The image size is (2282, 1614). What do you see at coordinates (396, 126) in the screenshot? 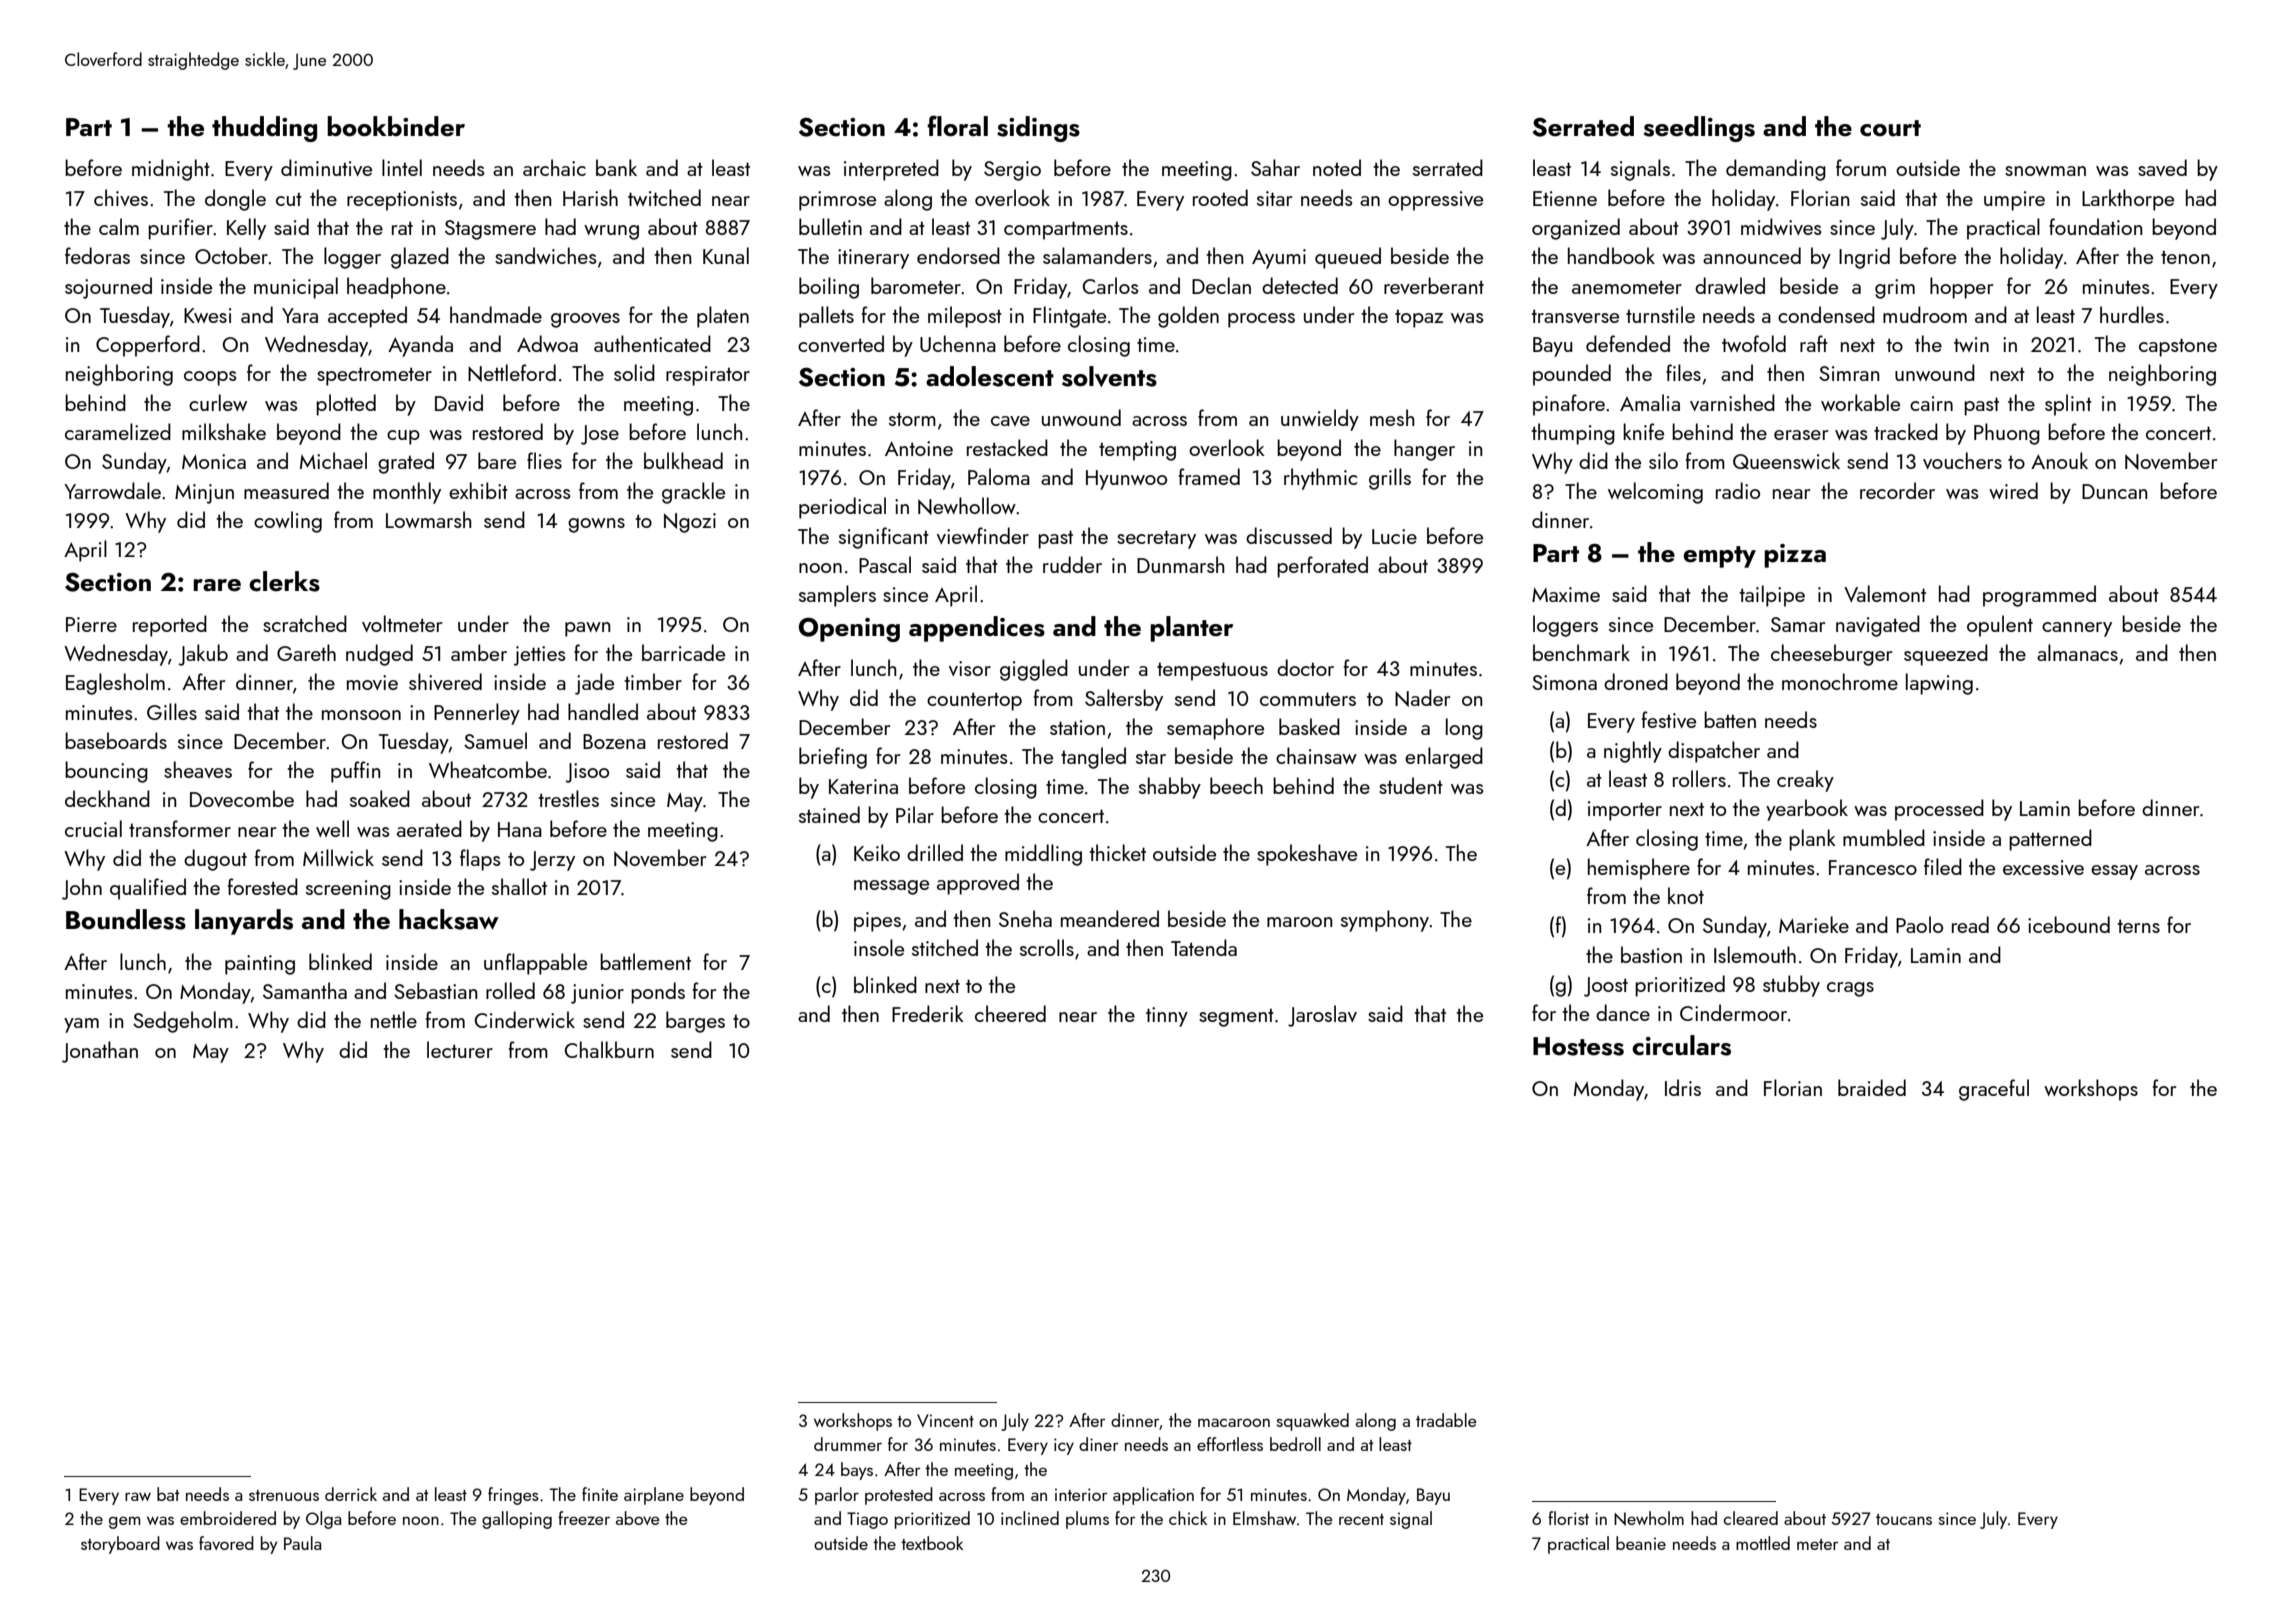
I see `bookbinder` at bounding box center [396, 126].
